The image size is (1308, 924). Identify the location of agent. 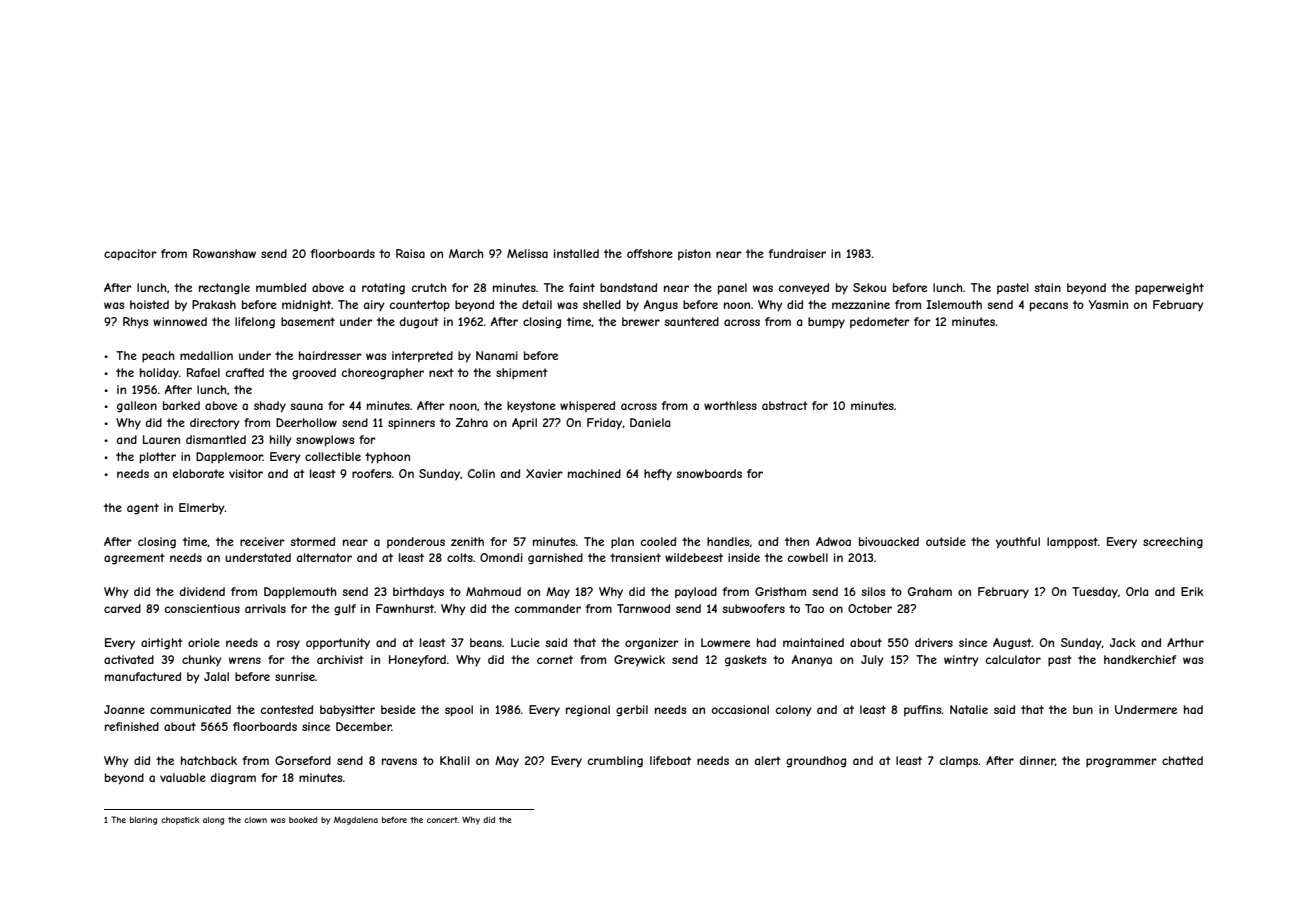
(143, 509).
